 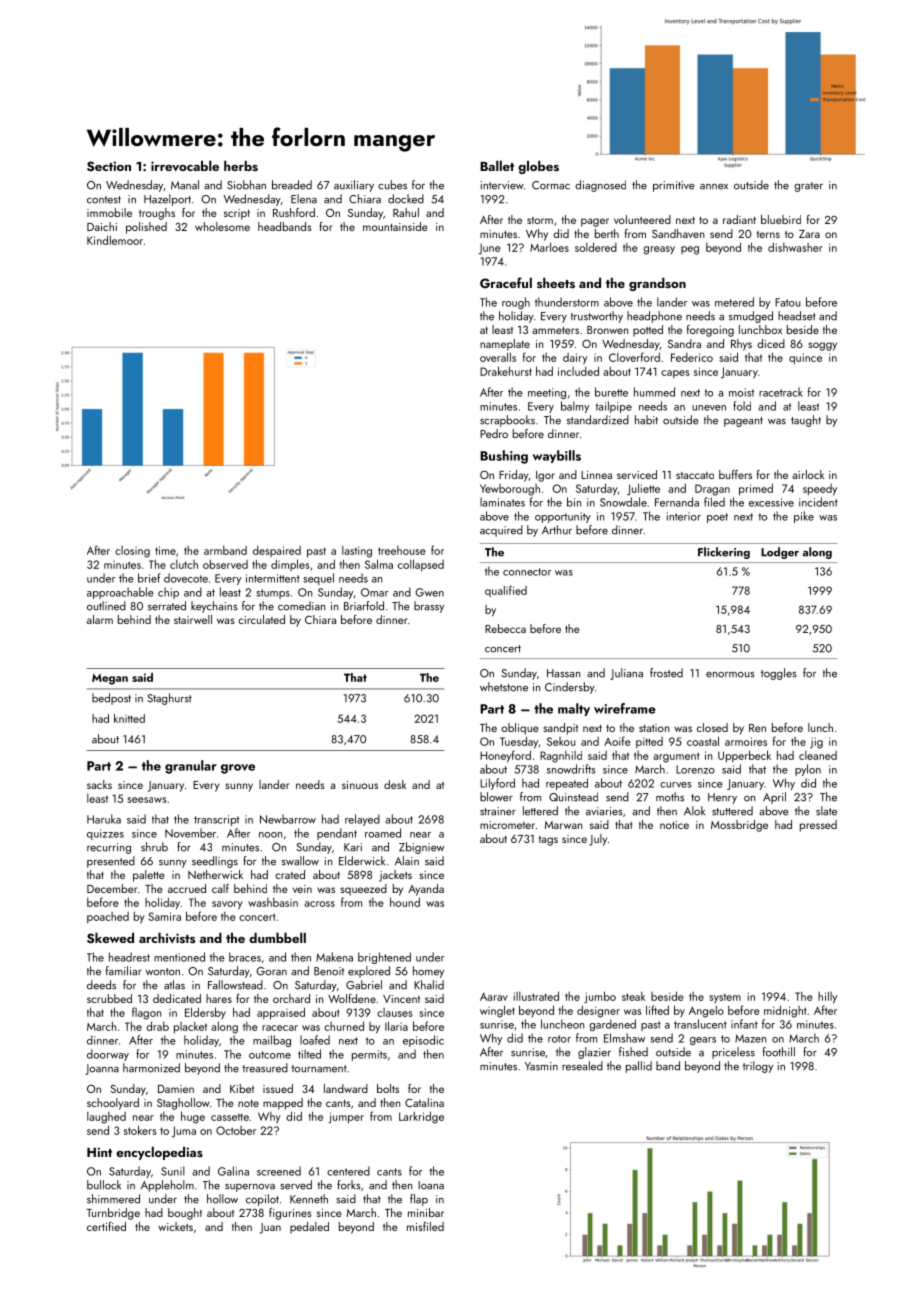 What do you see at coordinates (406, 212) in the page?
I see `Rahul` at bounding box center [406, 212].
